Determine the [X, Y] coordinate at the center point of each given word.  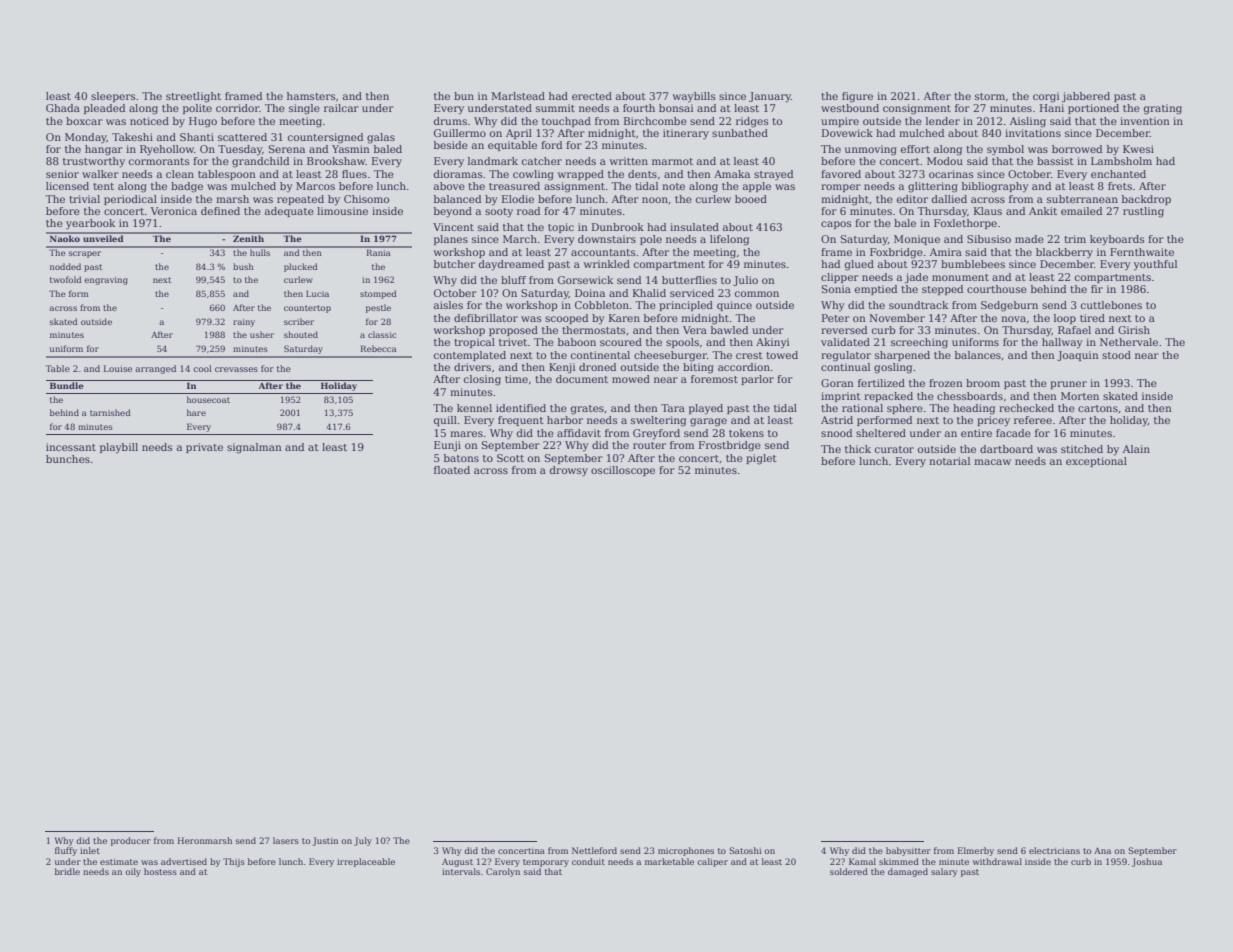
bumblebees [973, 264]
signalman [254, 448]
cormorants [159, 161]
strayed [773, 175]
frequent [521, 421]
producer [131, 841]
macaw [992, 462]
